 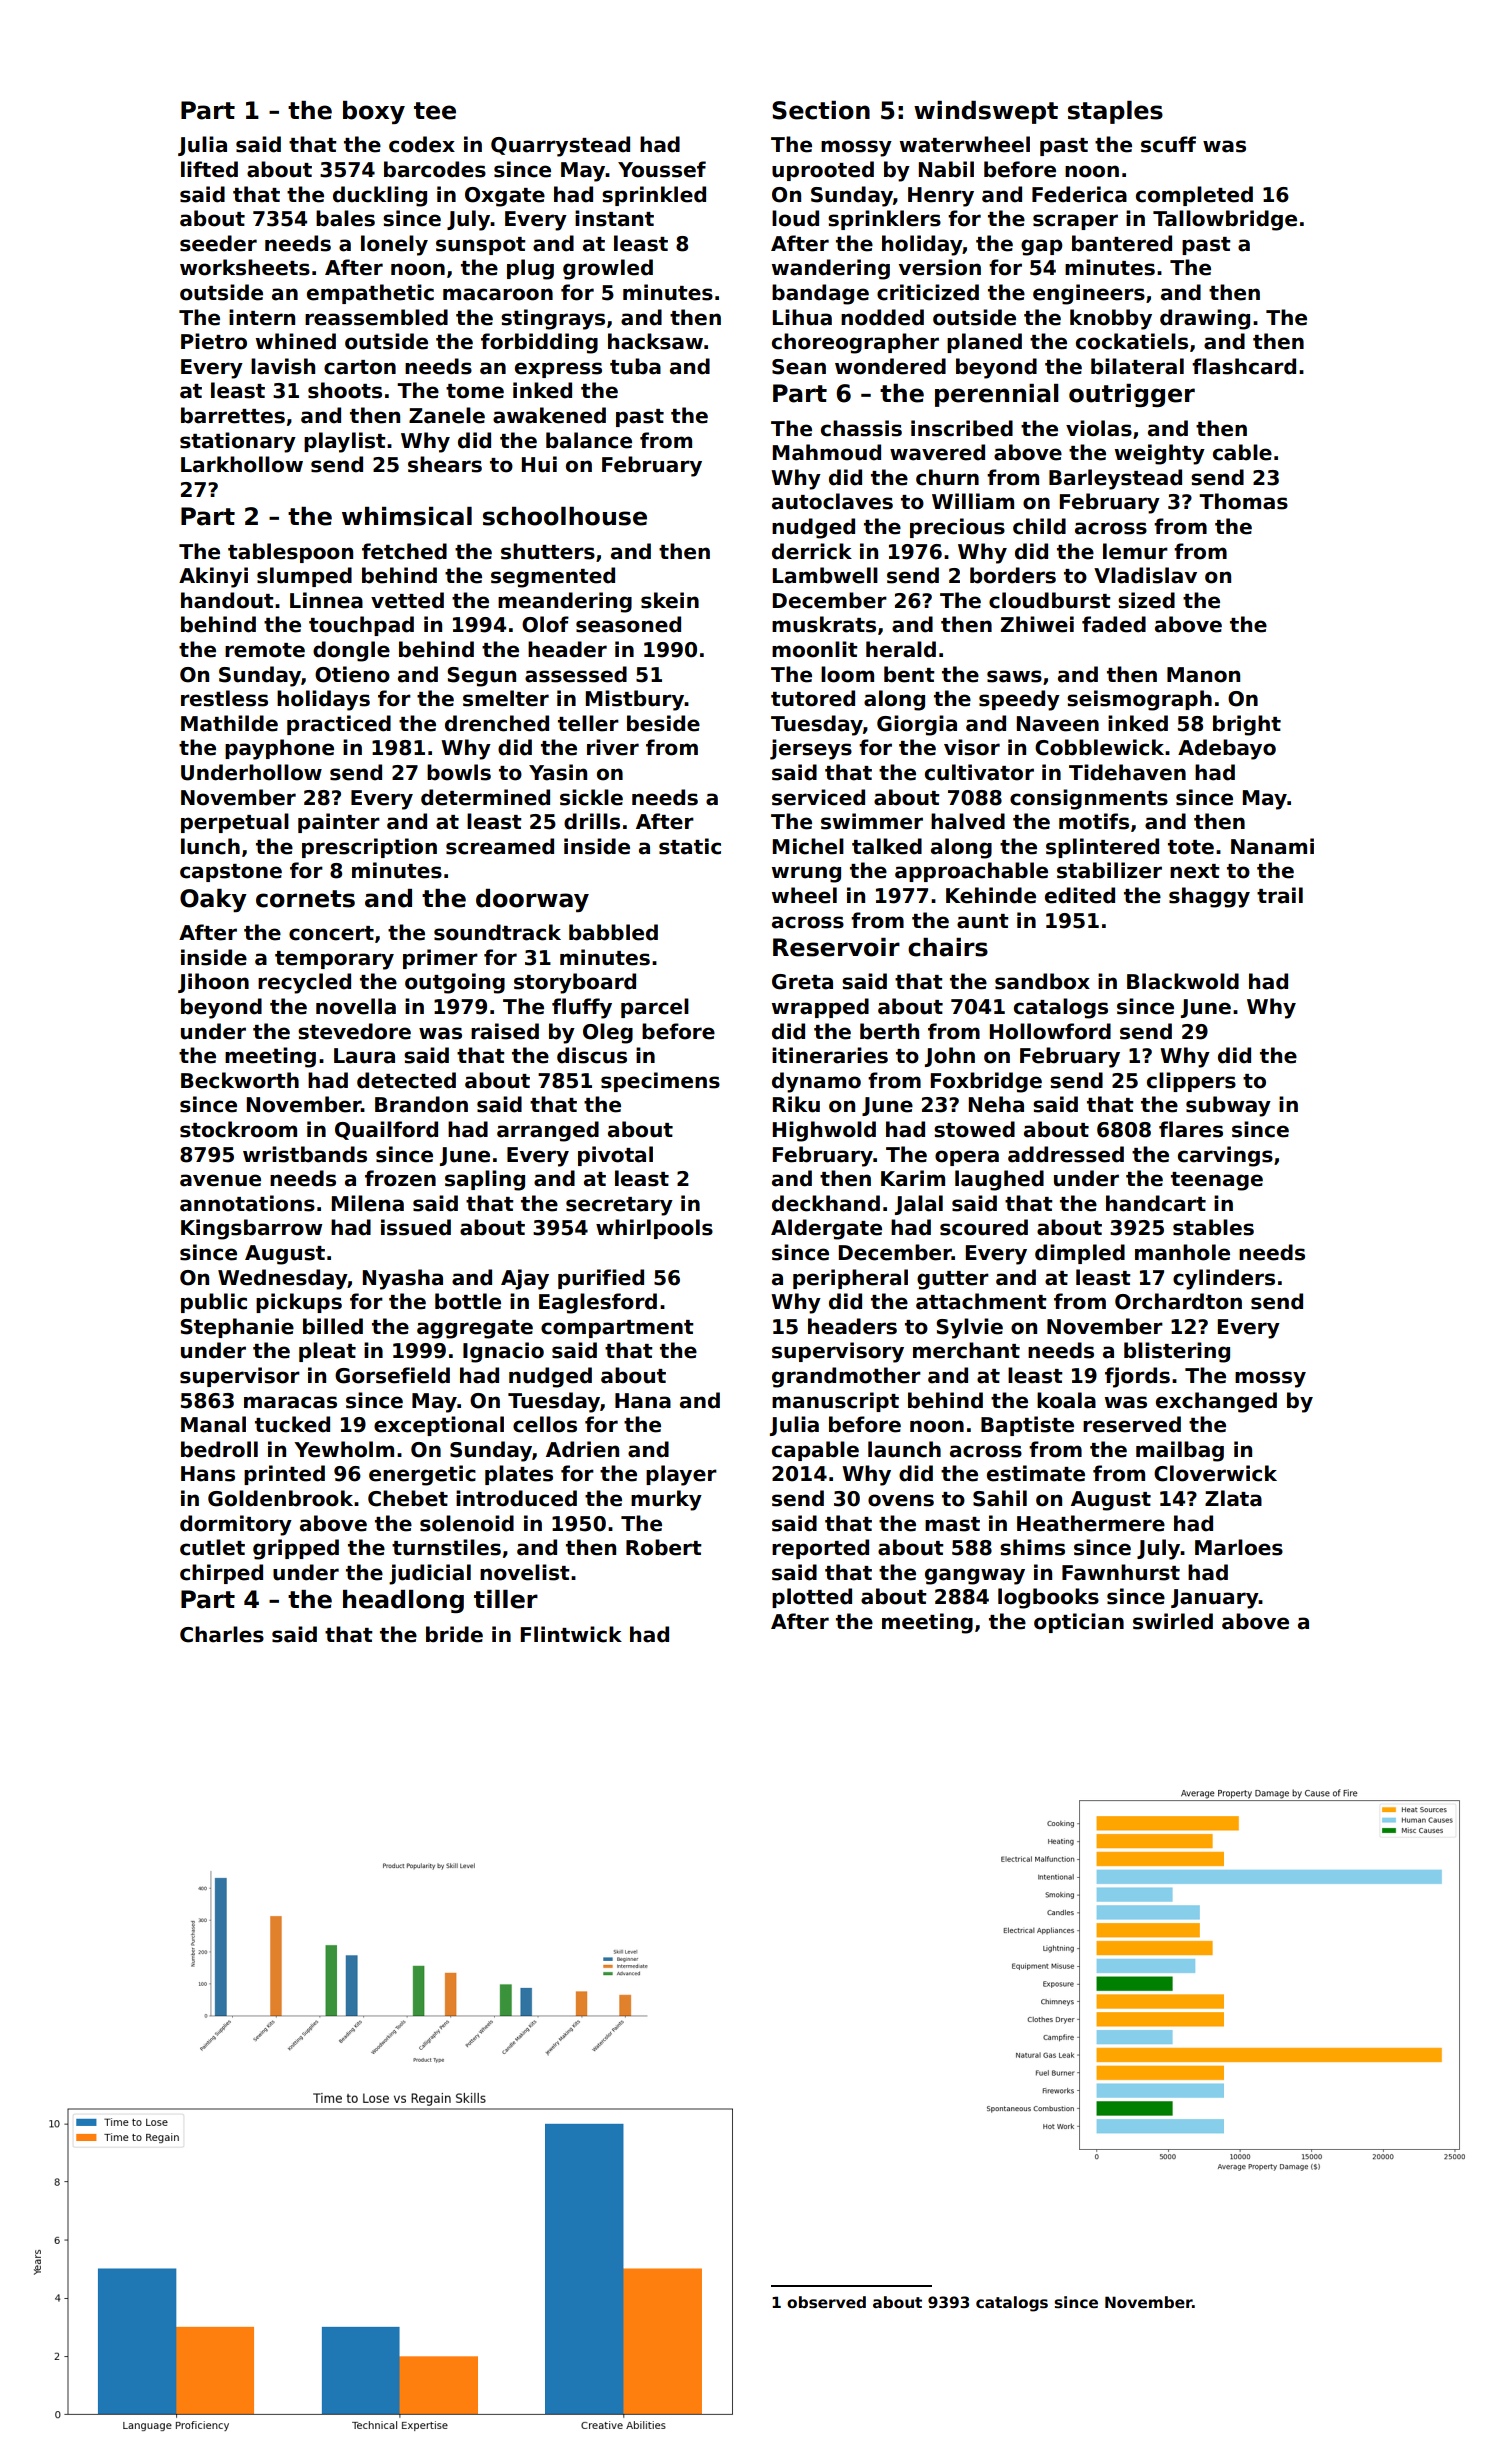 I want to click on Kingsbarrow, so click(x=251, y=1229).
